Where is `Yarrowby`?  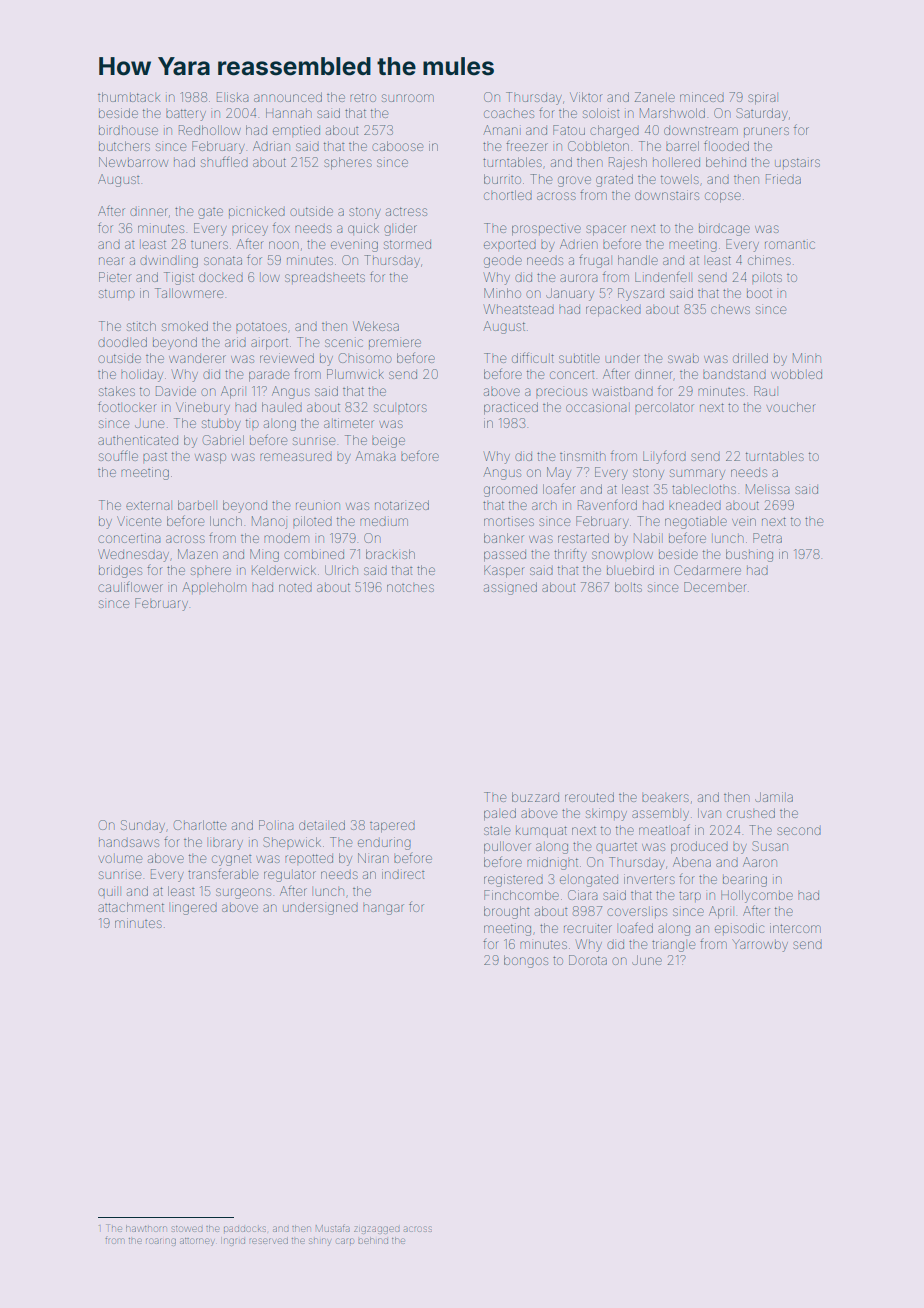
Yarrowby is located at coordinates (760, 945).
